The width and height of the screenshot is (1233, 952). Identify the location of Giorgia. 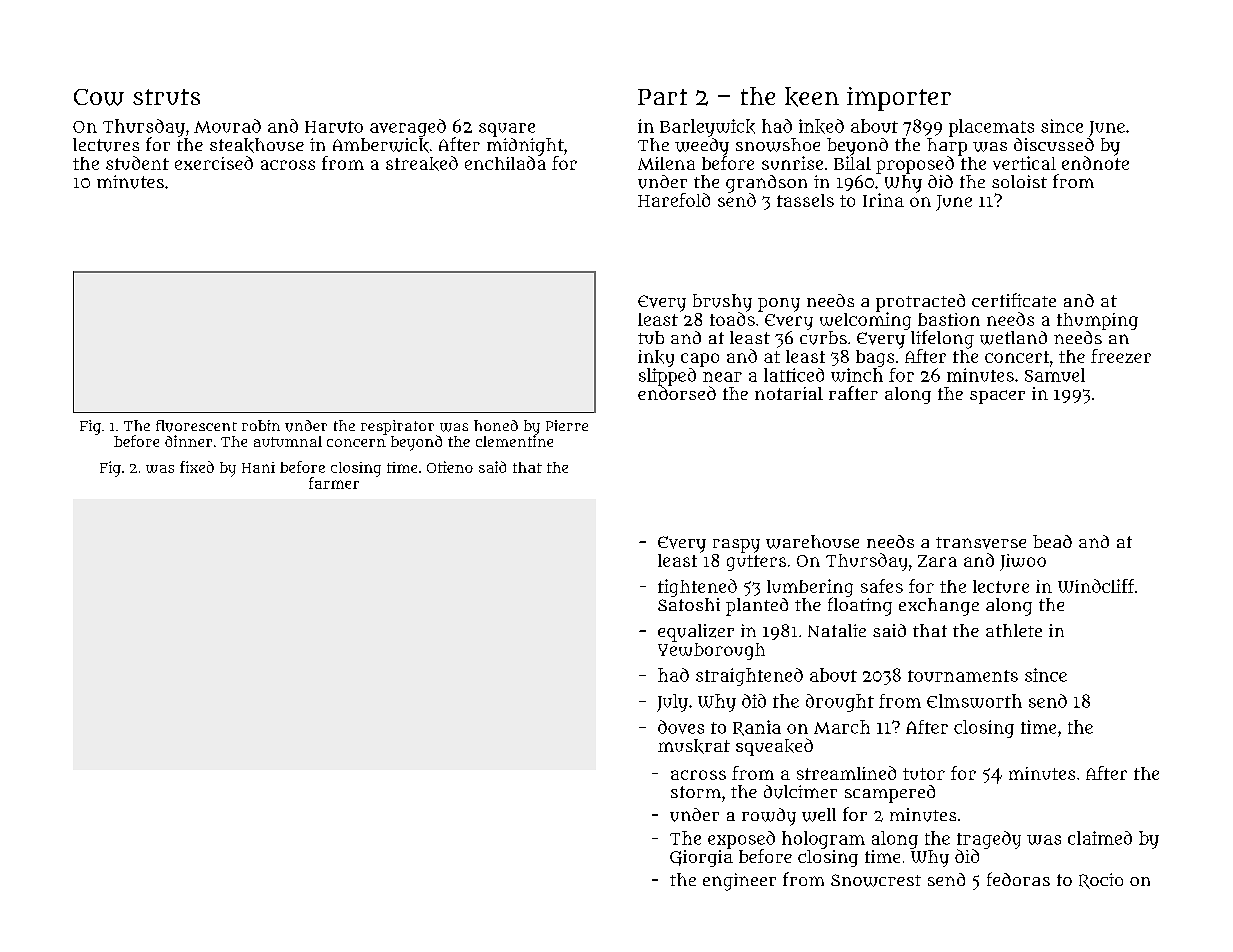
(701, 858).
